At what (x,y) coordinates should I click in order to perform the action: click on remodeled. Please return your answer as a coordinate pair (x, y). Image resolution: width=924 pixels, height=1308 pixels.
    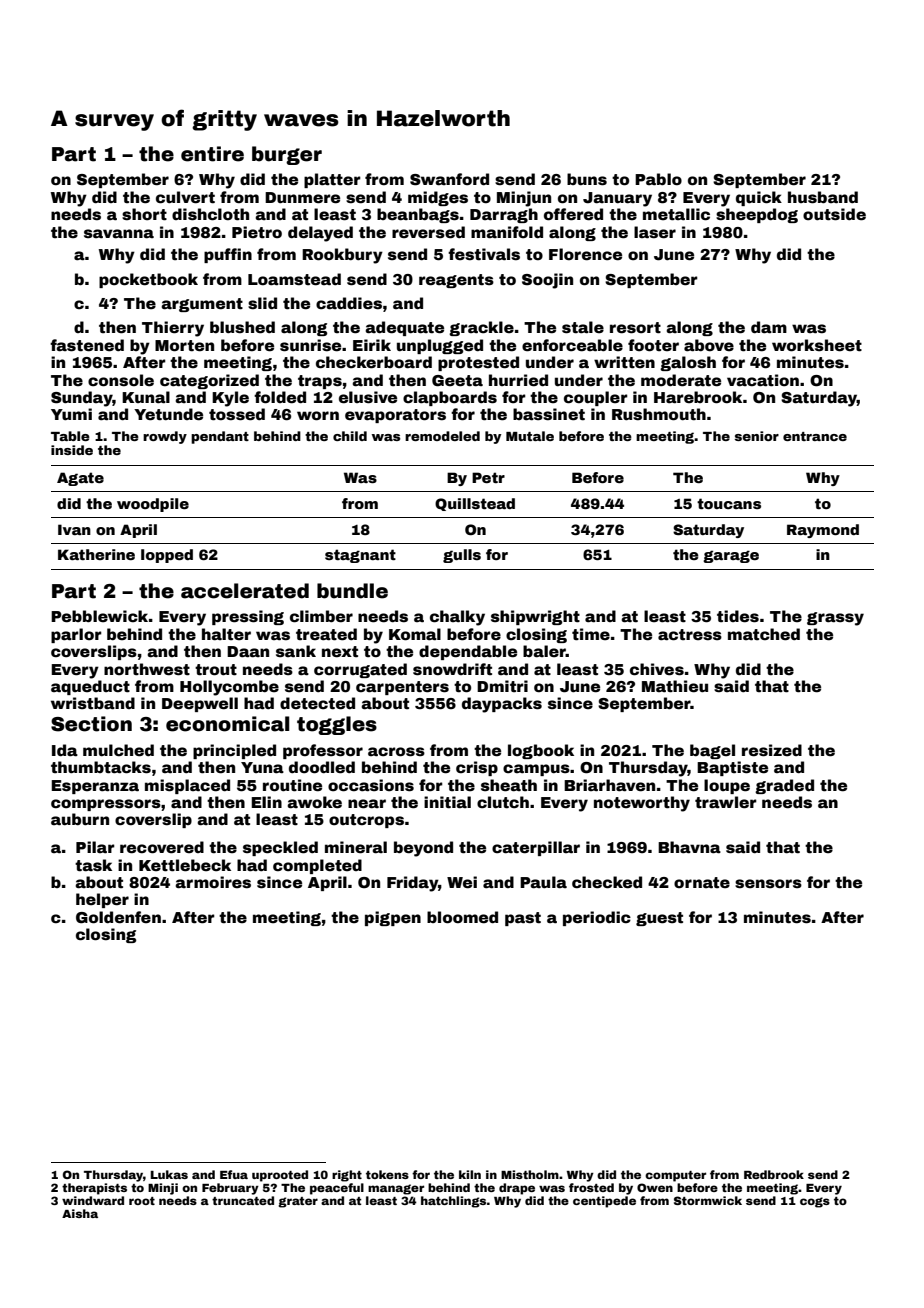
    Looking at the image, I should click on (442, 436).
